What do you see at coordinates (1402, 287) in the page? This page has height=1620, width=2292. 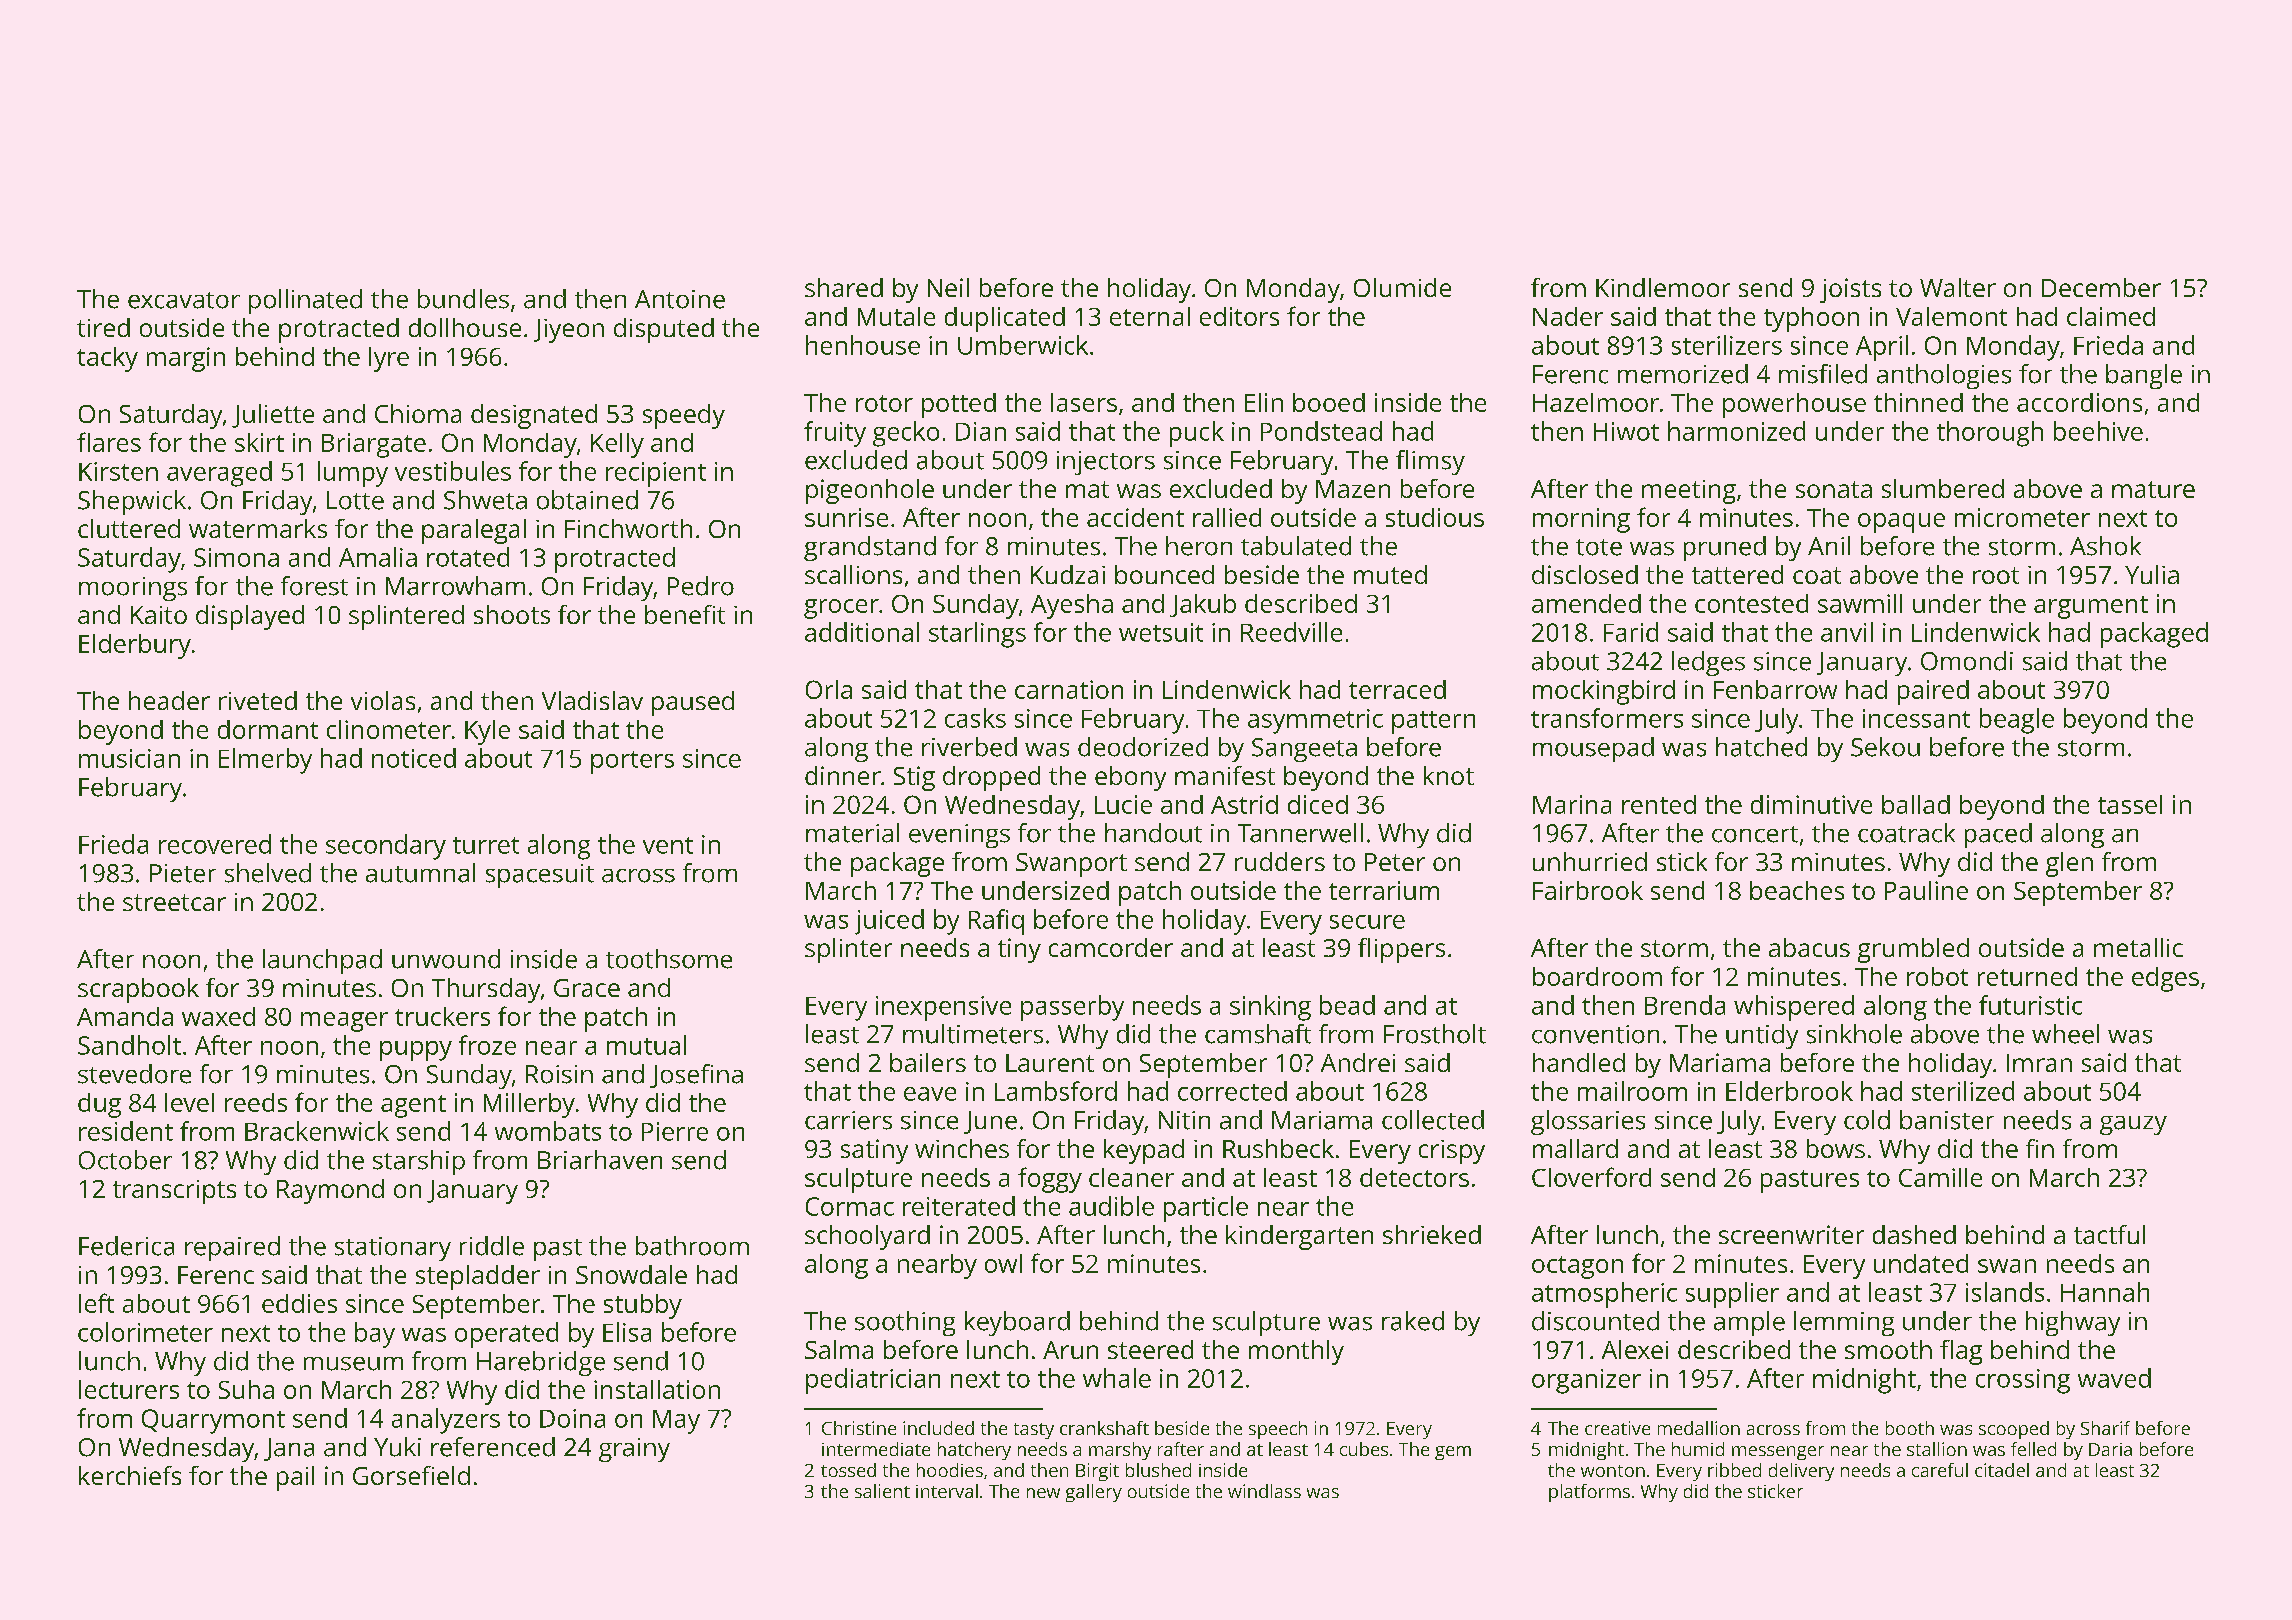 I see `Olumide` at bounding box center [1402, 287].
